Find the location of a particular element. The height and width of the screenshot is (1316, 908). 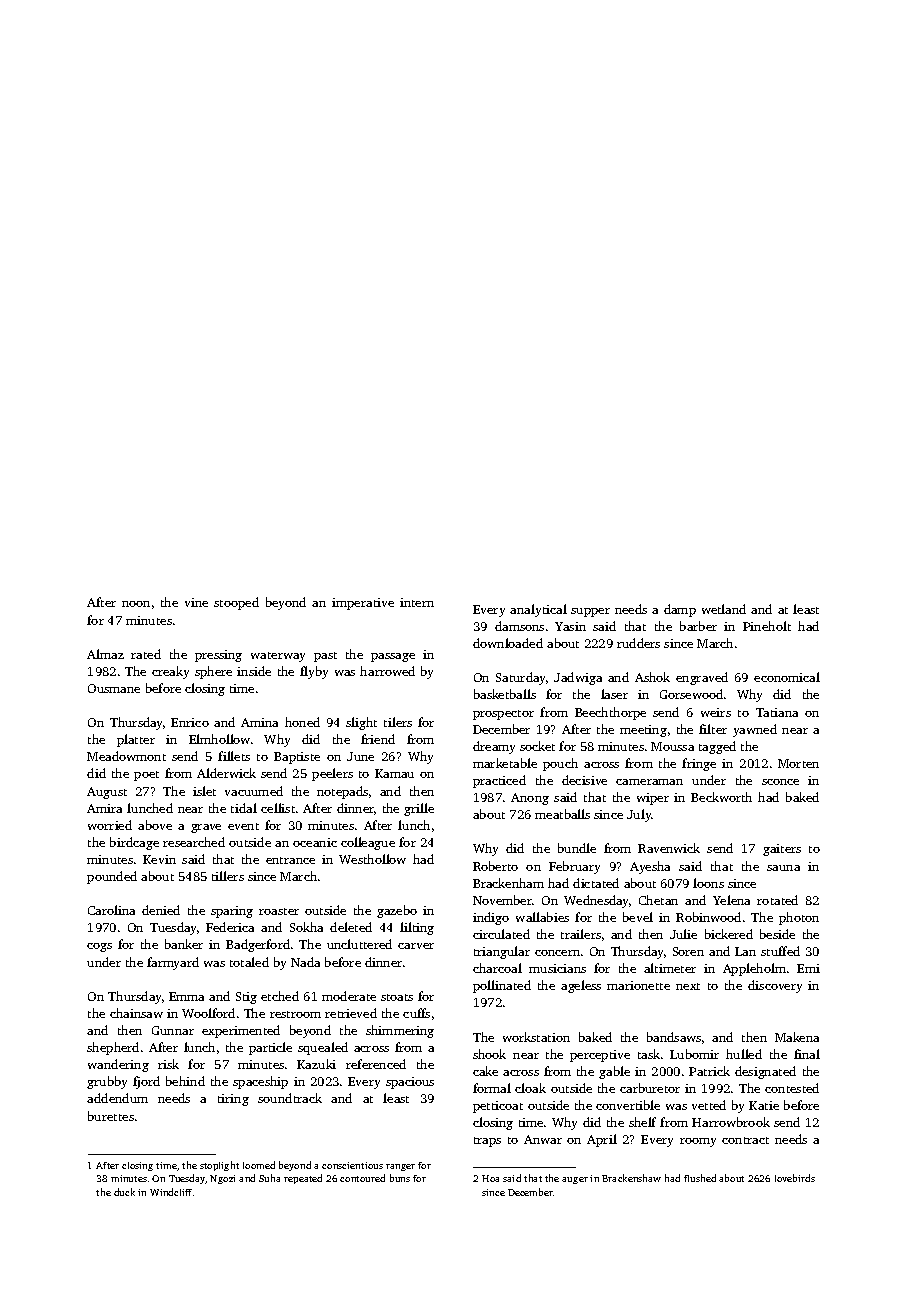

Robinwood is located at coordinates (708, 917).
